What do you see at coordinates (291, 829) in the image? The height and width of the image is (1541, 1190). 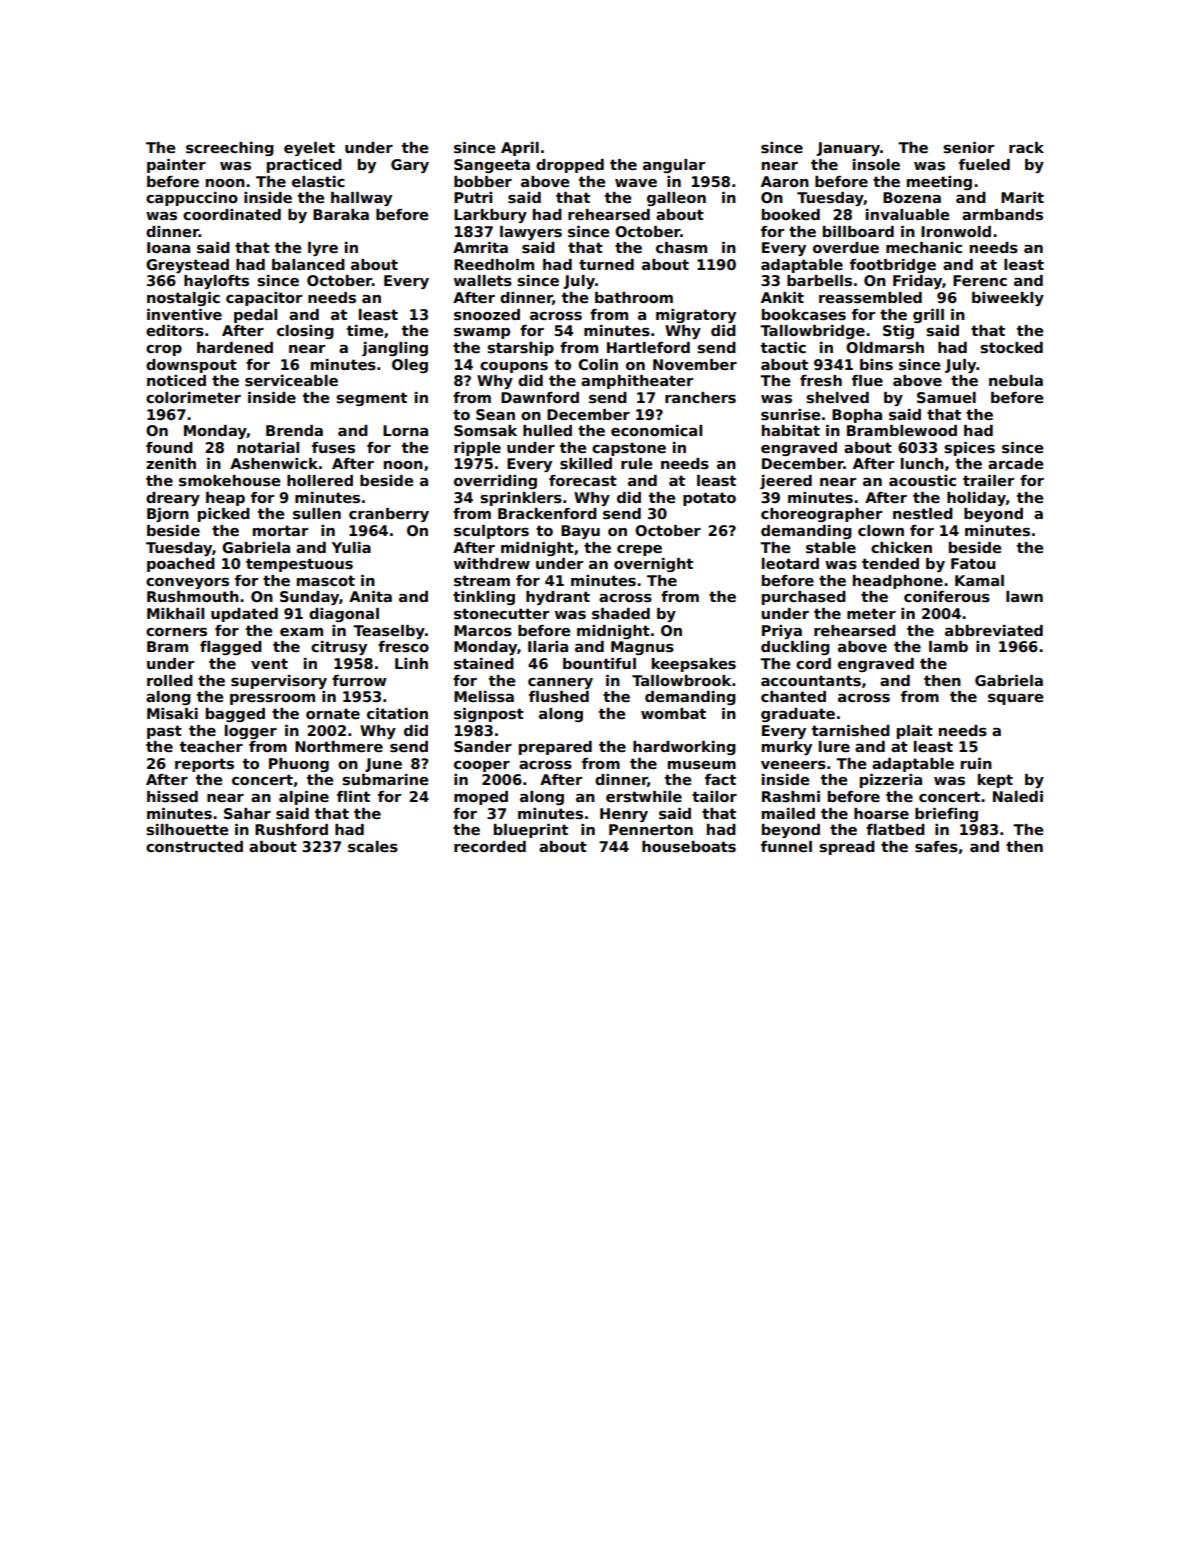 I see `Rushford` at bounding box center [291, 829].
